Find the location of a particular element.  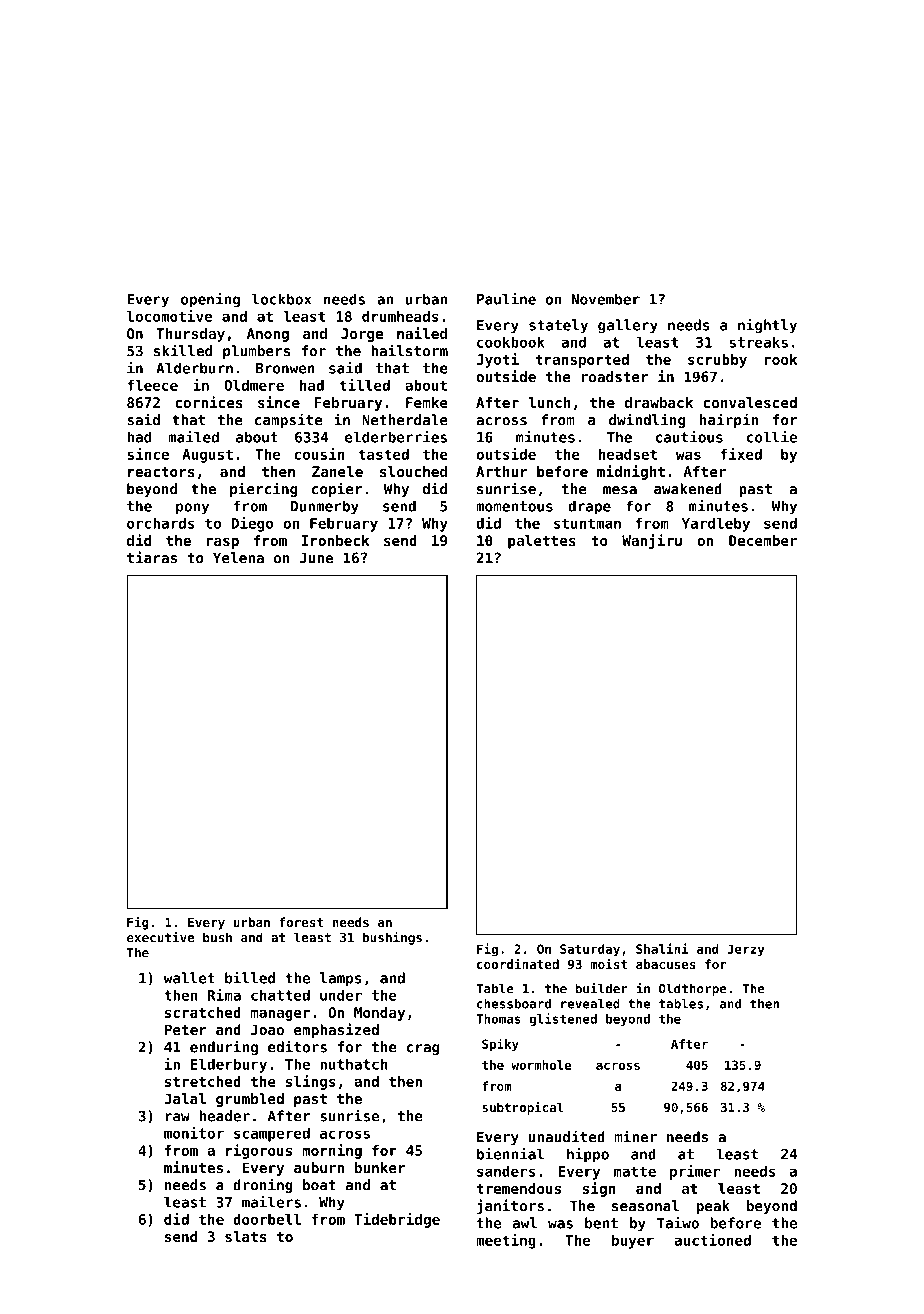

Jerzy is located at coordinates (746, 950).
